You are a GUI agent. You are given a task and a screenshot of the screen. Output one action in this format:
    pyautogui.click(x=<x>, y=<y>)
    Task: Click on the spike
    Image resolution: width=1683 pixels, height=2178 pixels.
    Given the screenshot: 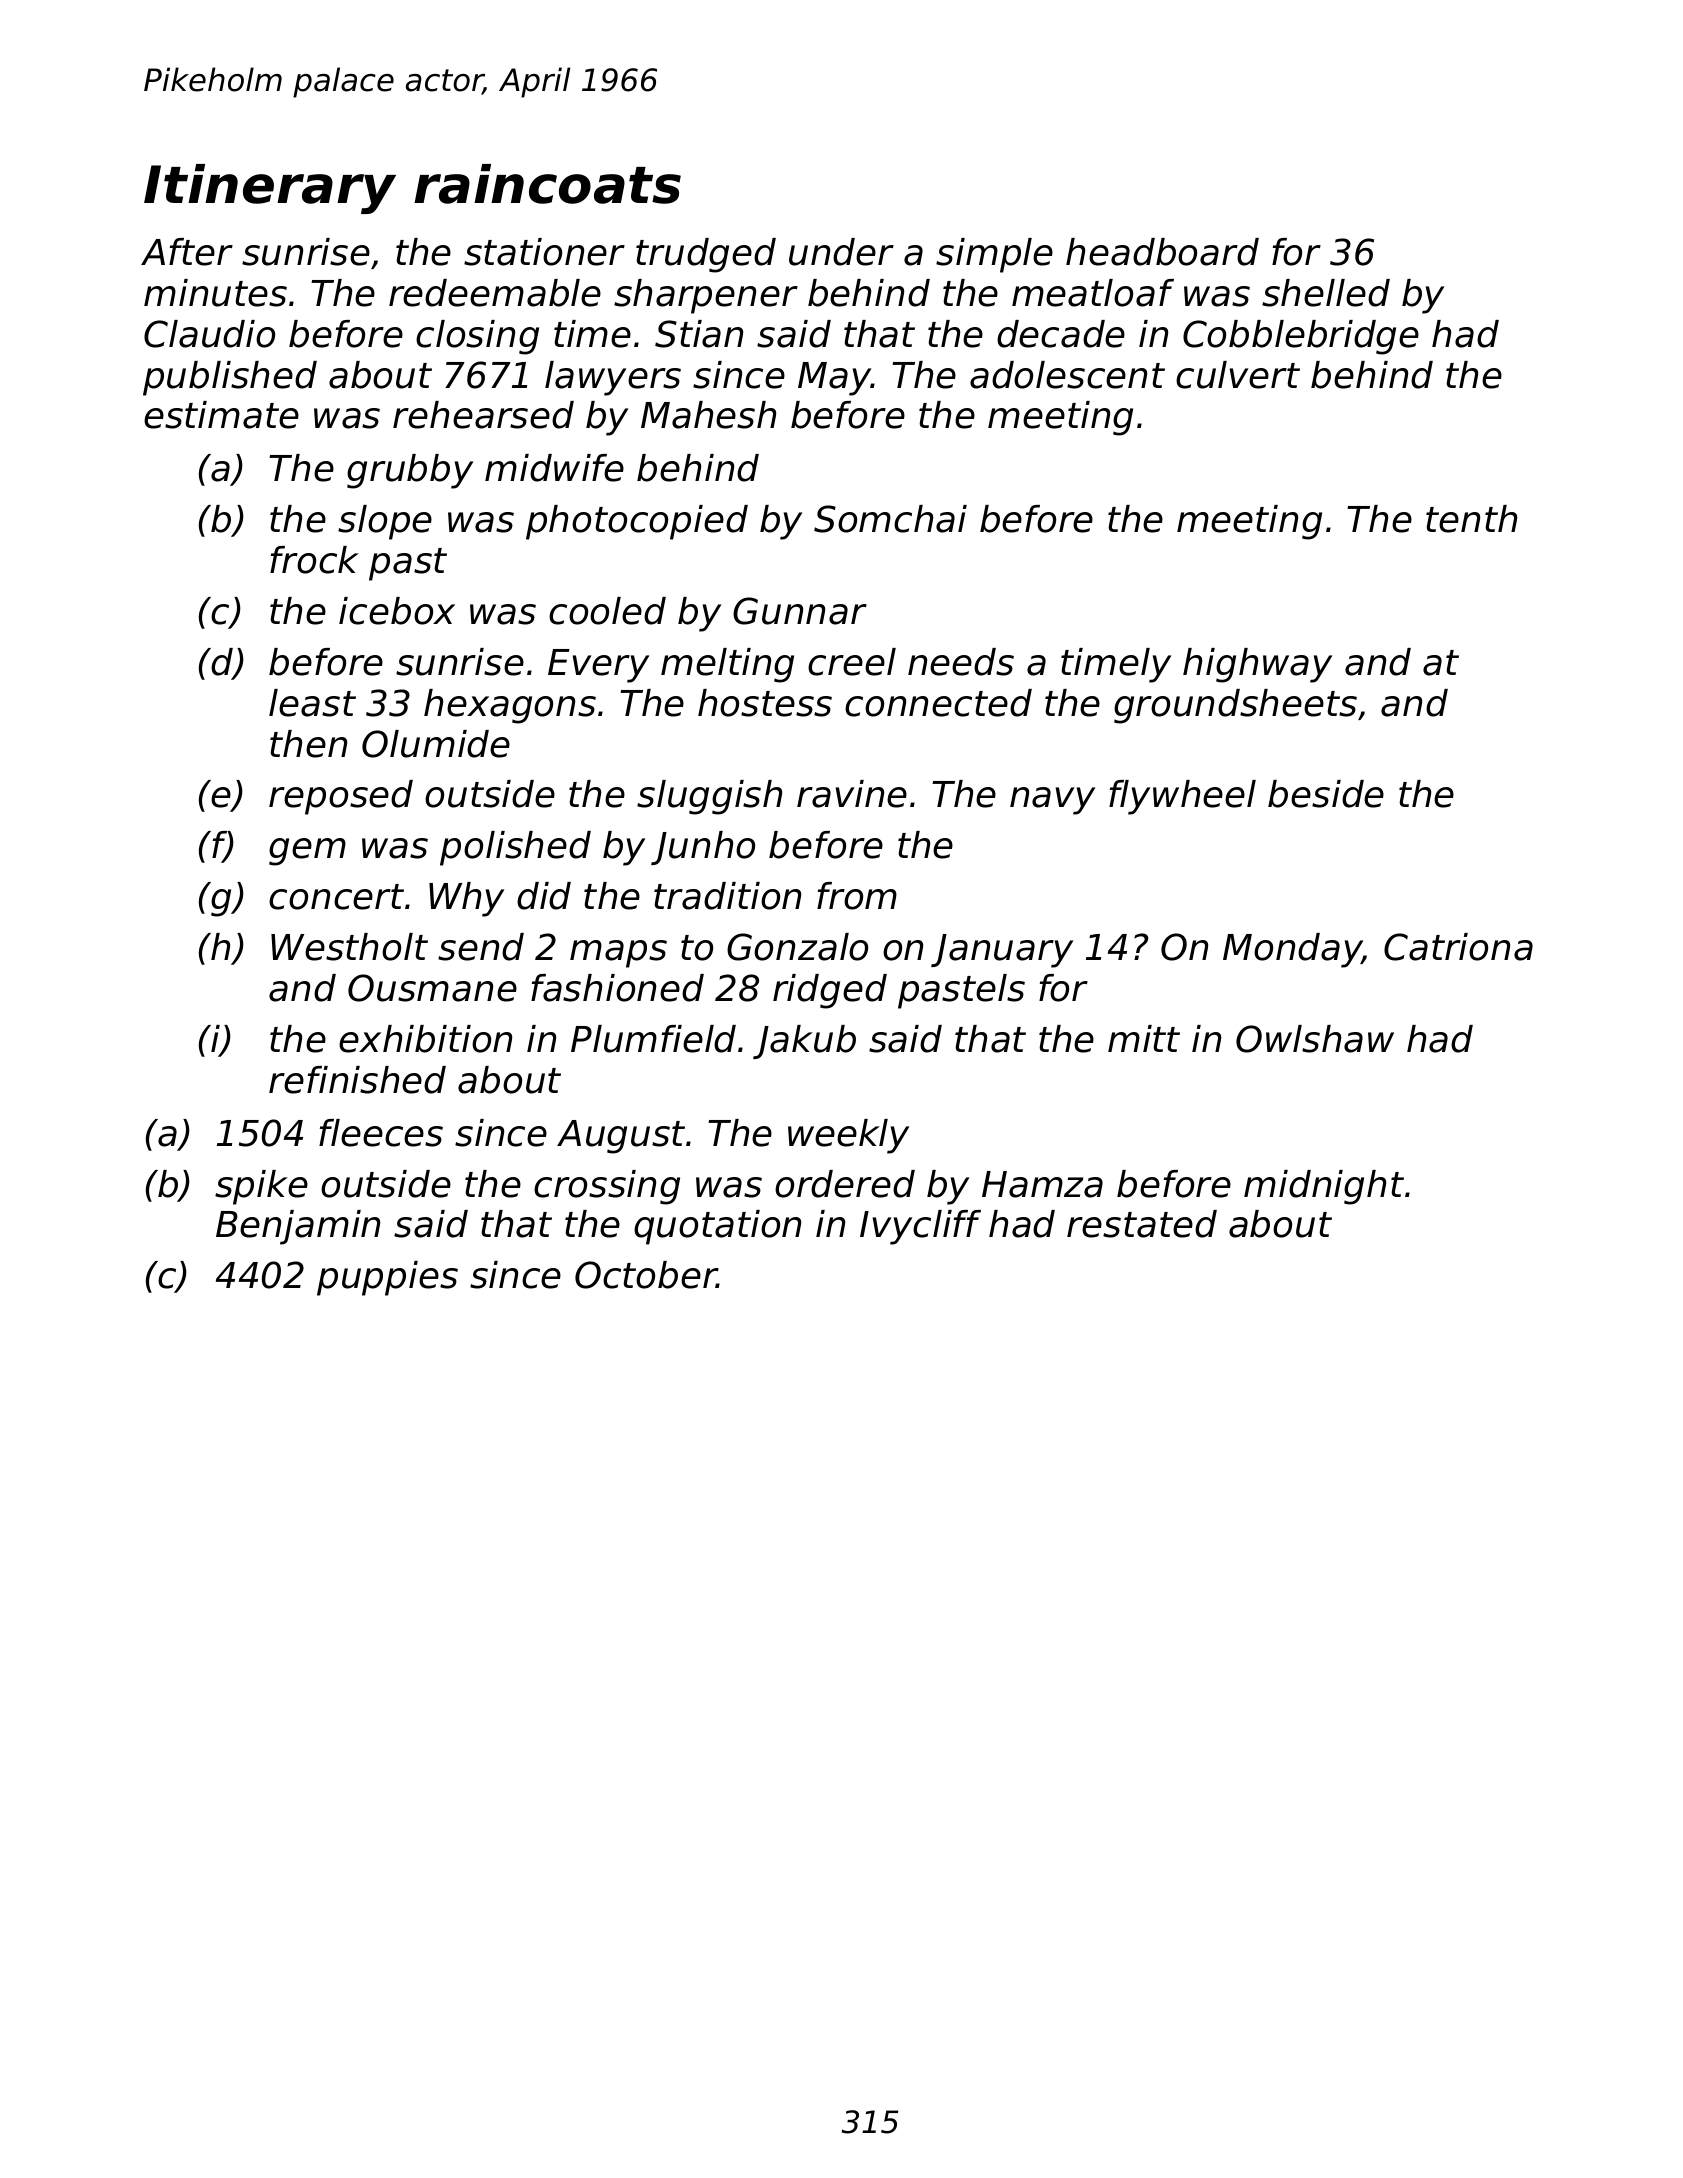 What is the action you would take?
    pyautogui.click(x=261, y=1187)
